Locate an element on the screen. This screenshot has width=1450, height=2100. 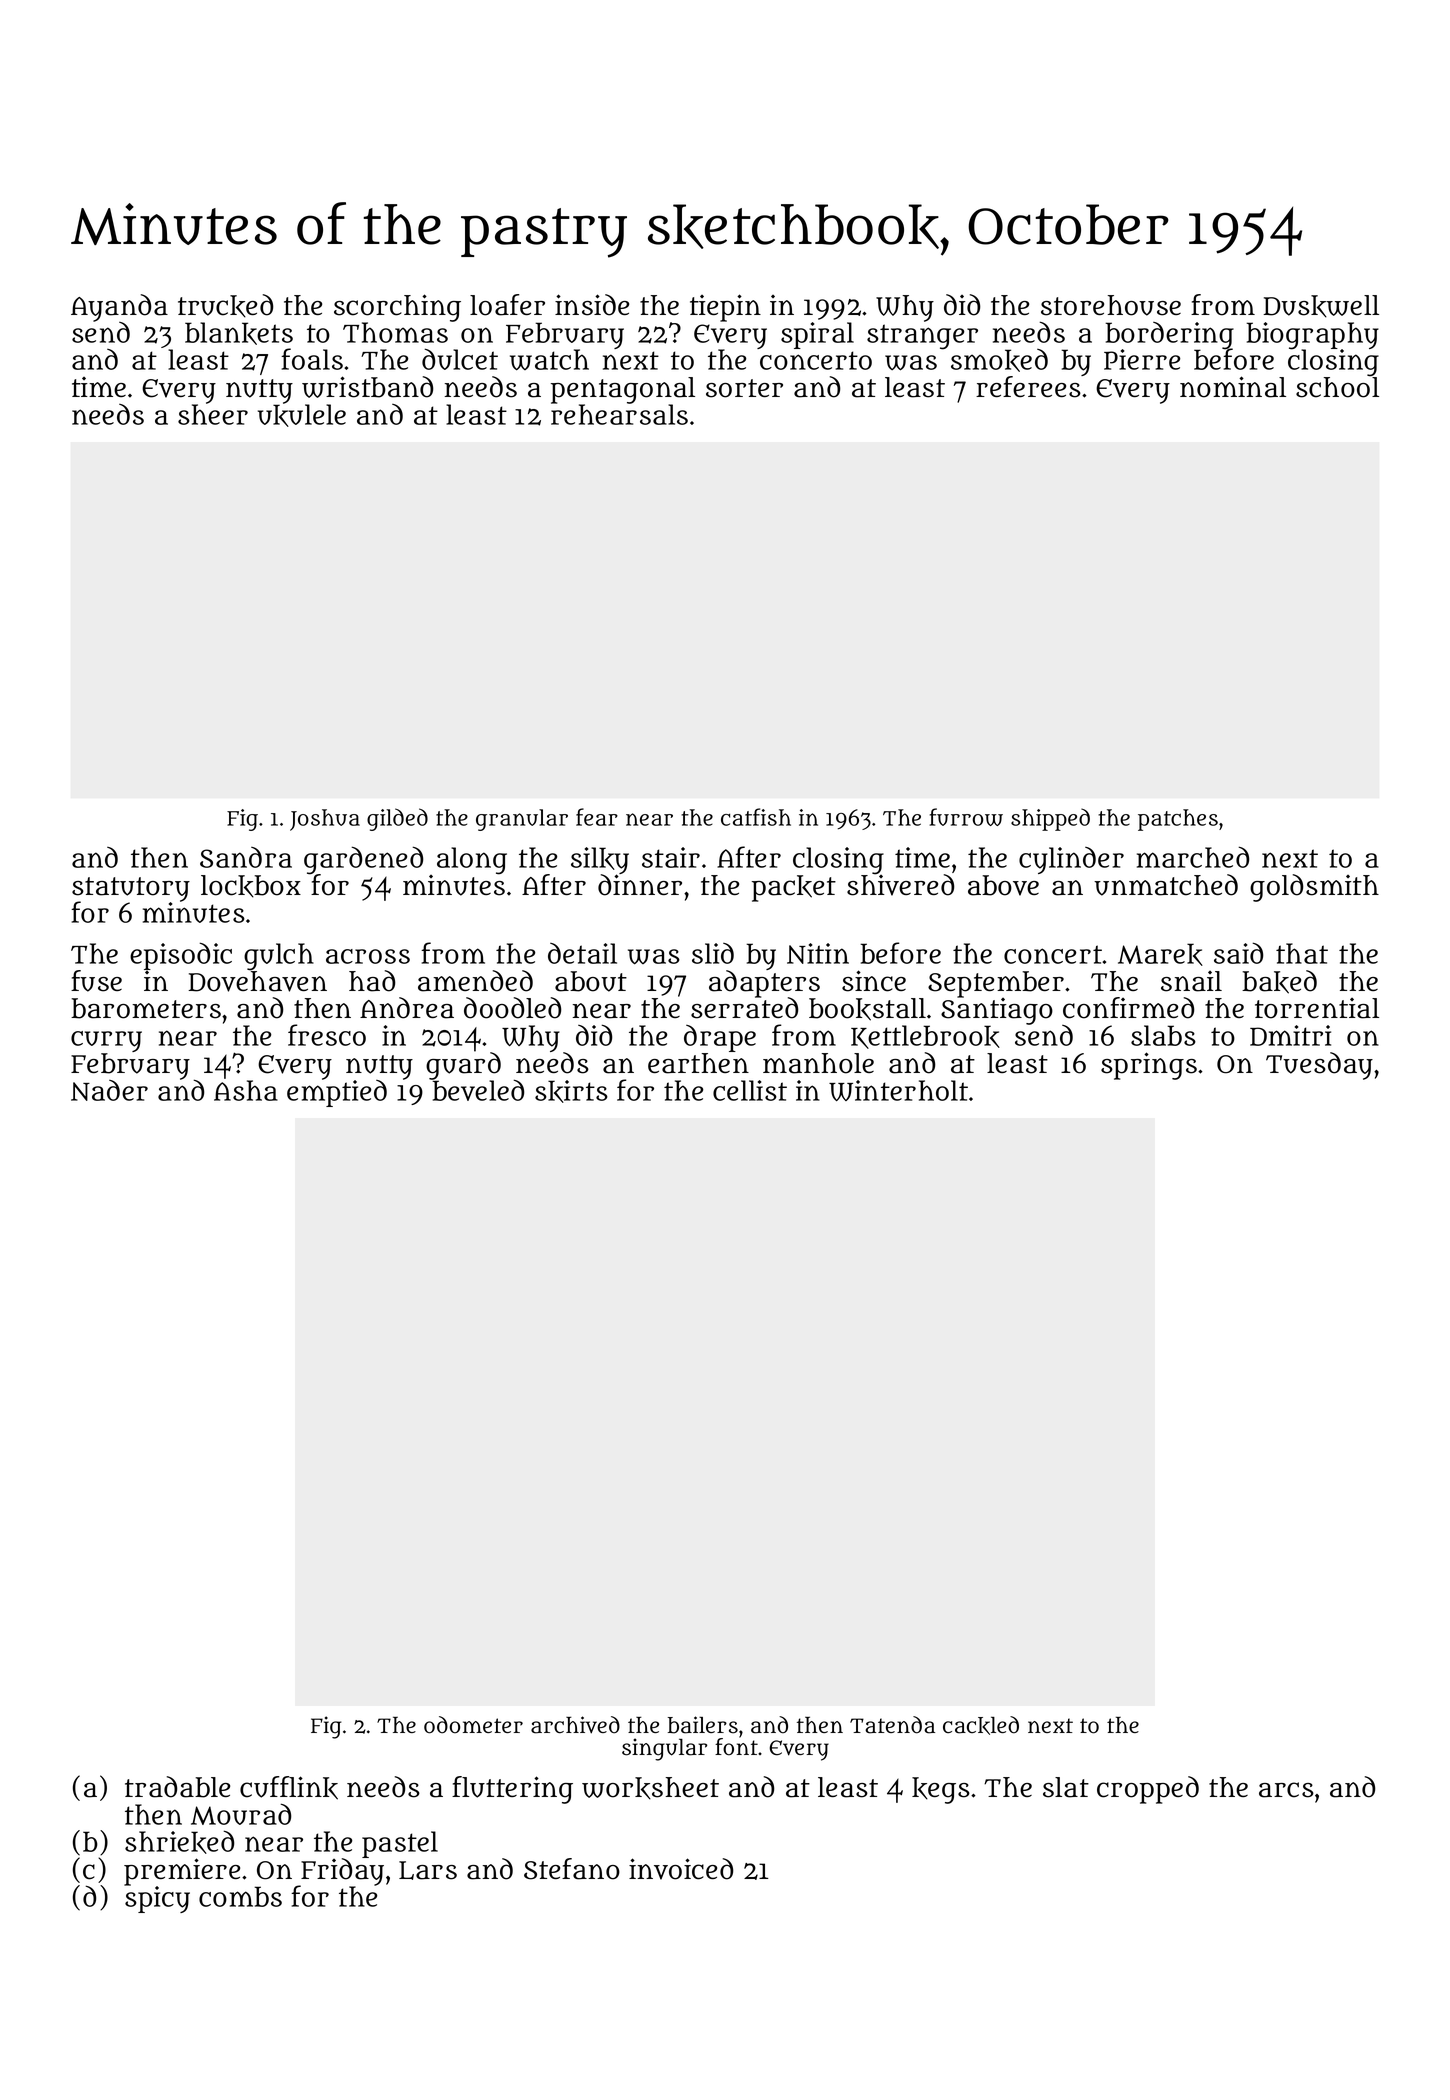
bailers is located at coordinates (703, 1725).
